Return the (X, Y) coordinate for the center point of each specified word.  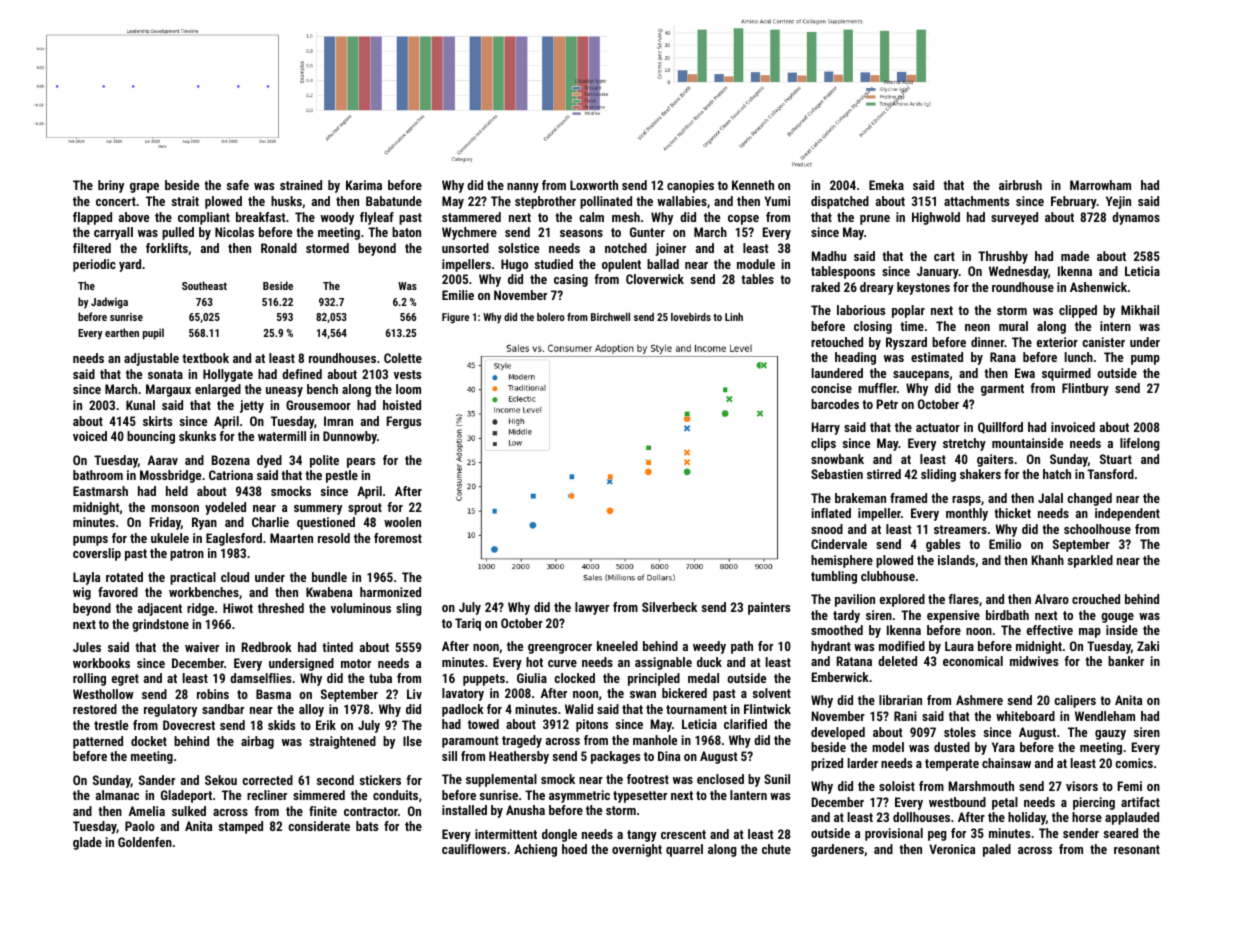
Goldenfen (145, 842)
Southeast (204, 285)
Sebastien (837, 474)
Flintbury (1085, 389)
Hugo (514, 265)
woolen (402, 522)
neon (977, 327)
